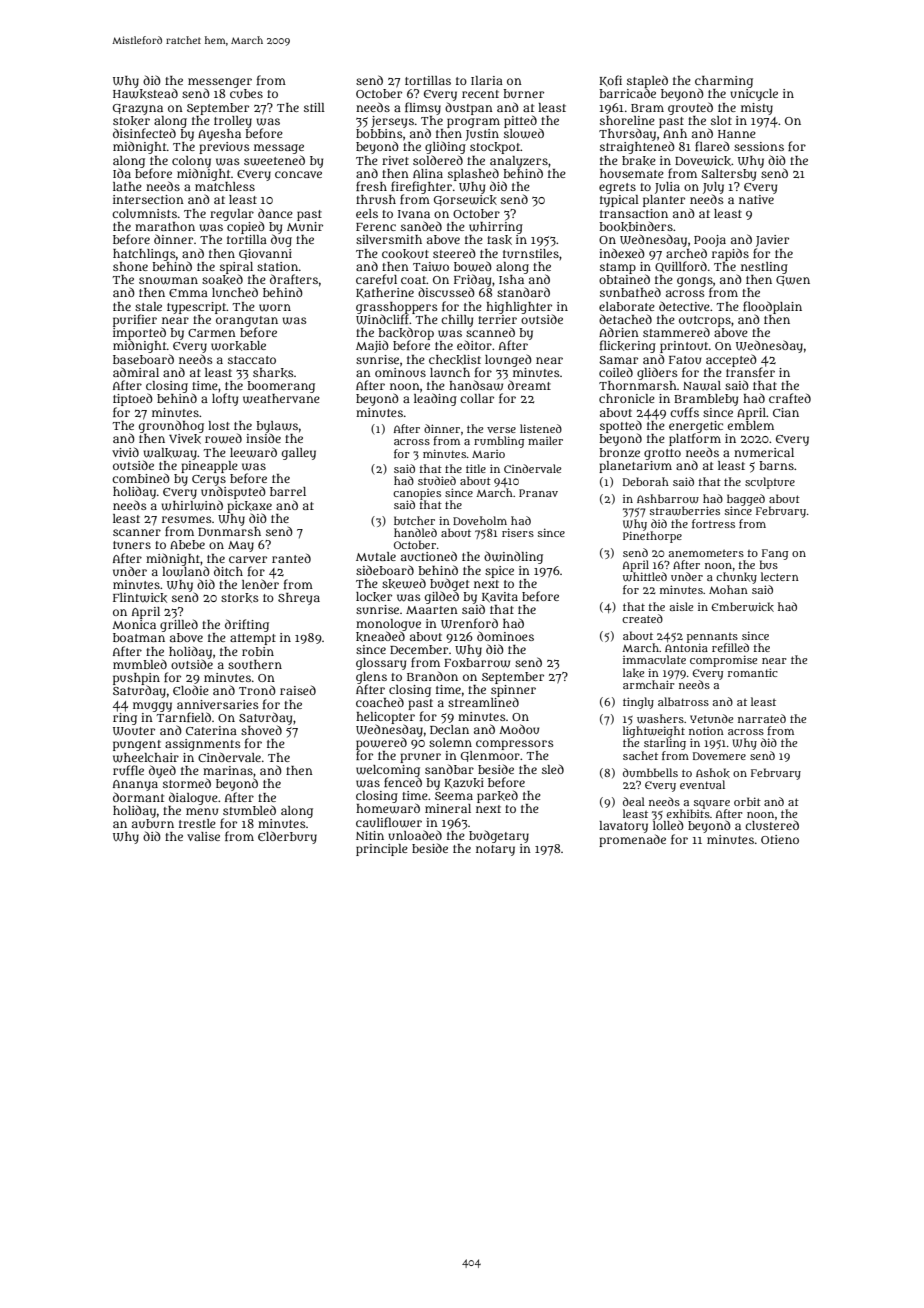  I want to click on Kofi, so click(610, 80).
